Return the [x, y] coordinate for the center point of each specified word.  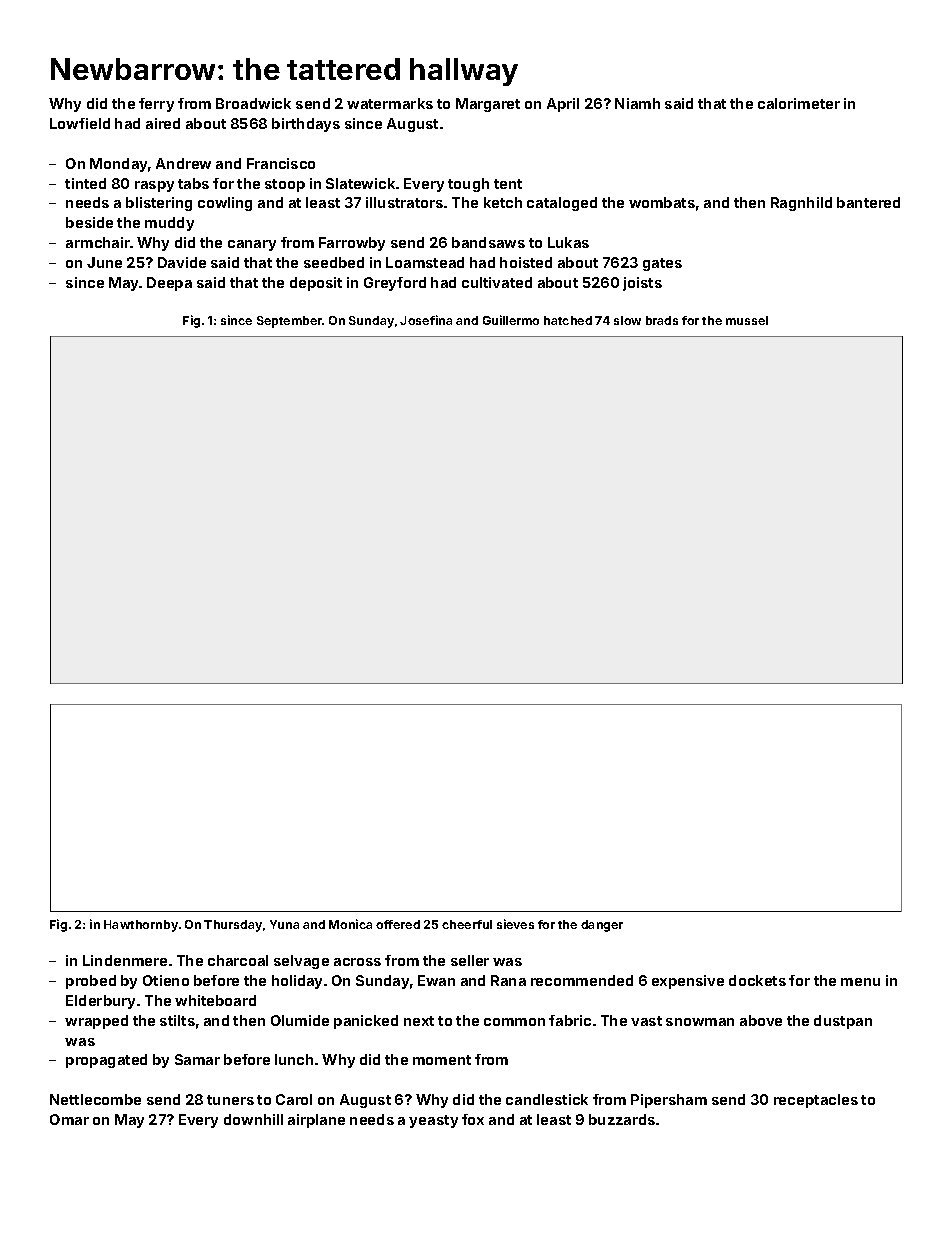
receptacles [816, 1101]
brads [662, 320]
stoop [285, 185]
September [290, 322]
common [514, 1022]
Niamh [637, 103]
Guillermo [511, 320]
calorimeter [799, 103]
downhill [253, 1119]
